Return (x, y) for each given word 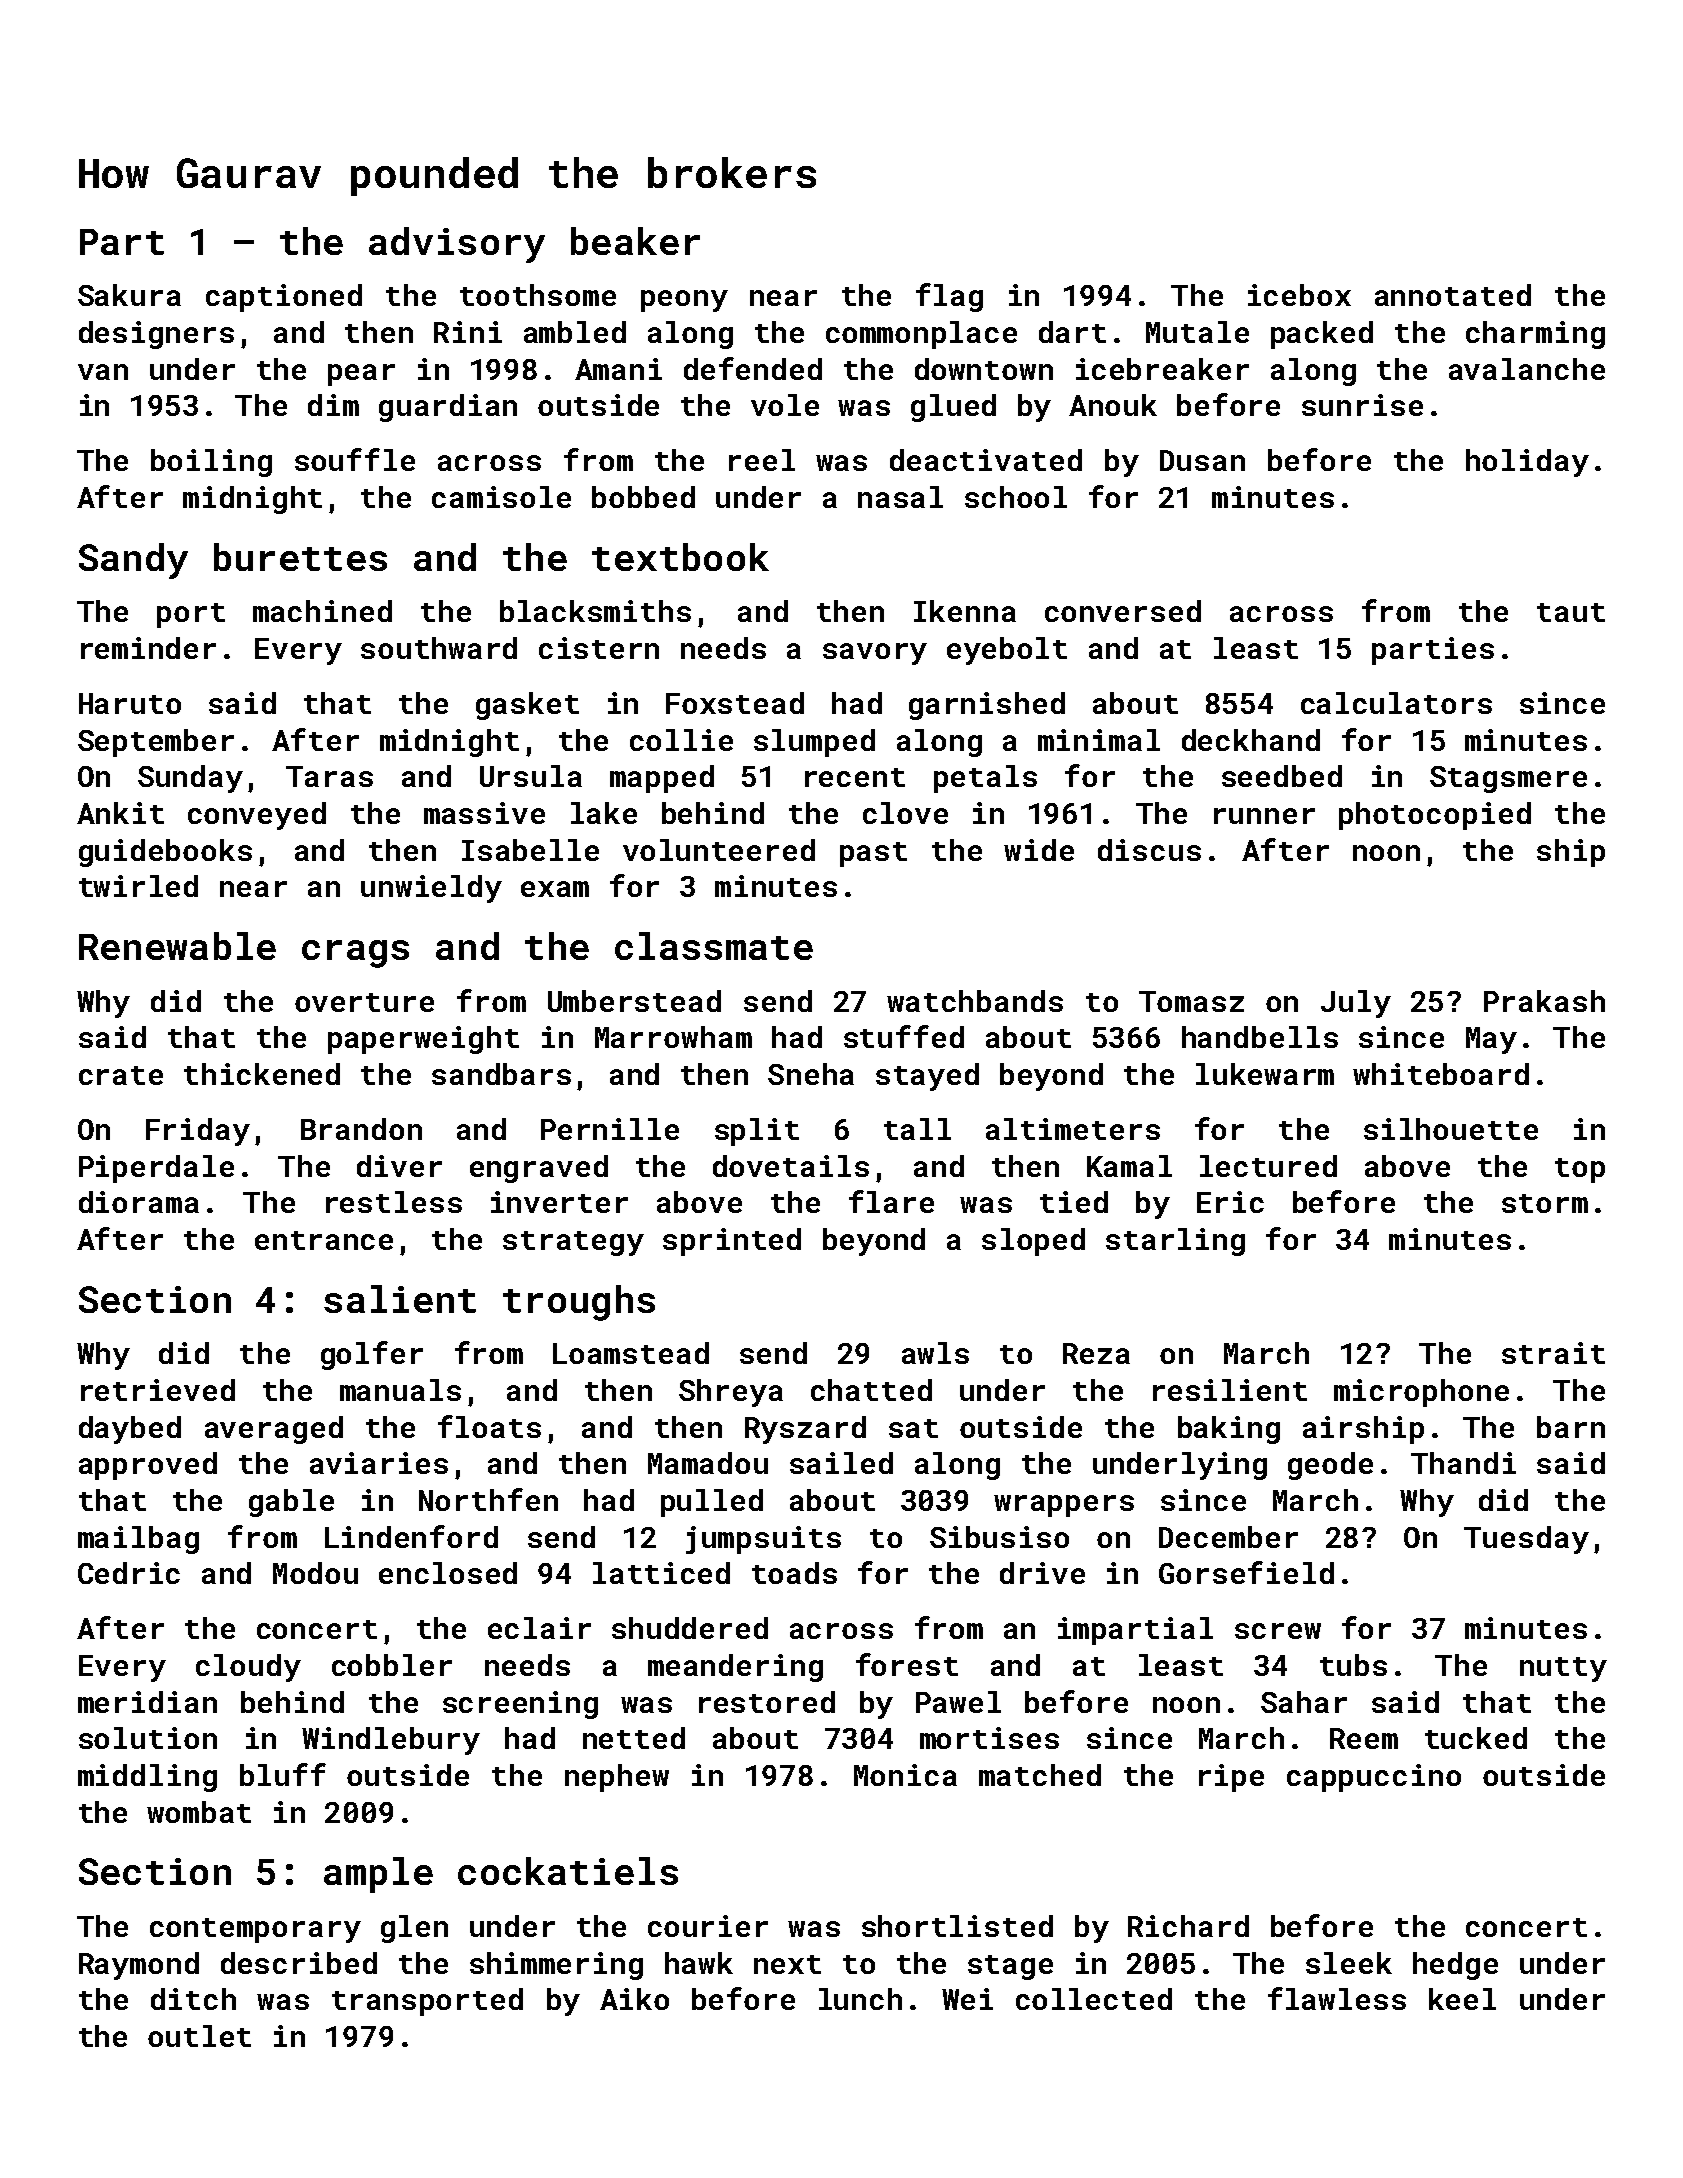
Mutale (1197, 332)
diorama (139, 1202)
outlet (199, 2036)
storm (1545, 1203)
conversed (1123, 611)
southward (439, 648)
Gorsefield (1246, 1572)
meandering (735, 1668)
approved (148, 1466)
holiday (1527, 463)
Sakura (129, 295)
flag (949, 297)
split (757, 1132)
